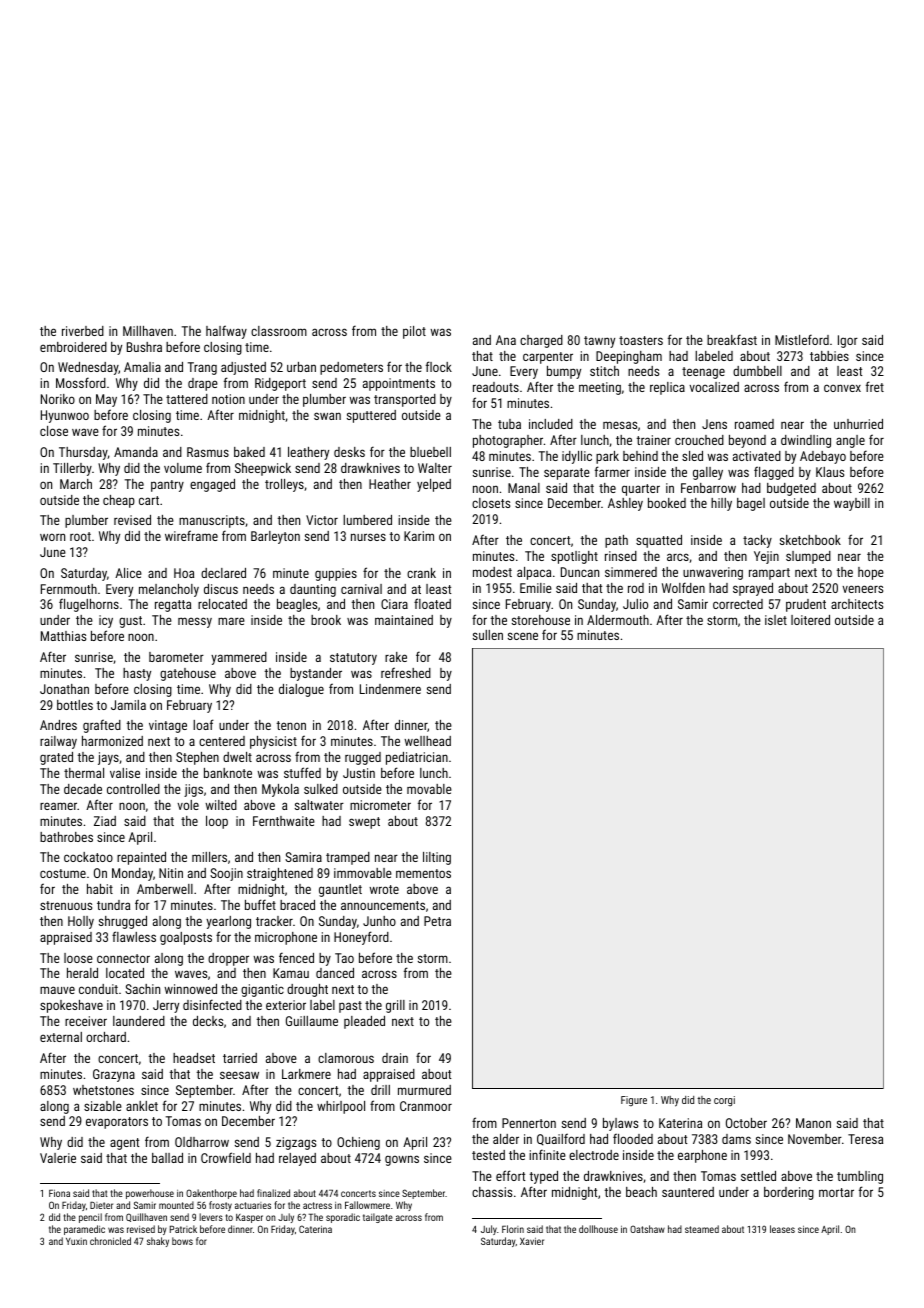 The height and width of the page is (1308, 924). I want to click on grated, so click(56, 758).
